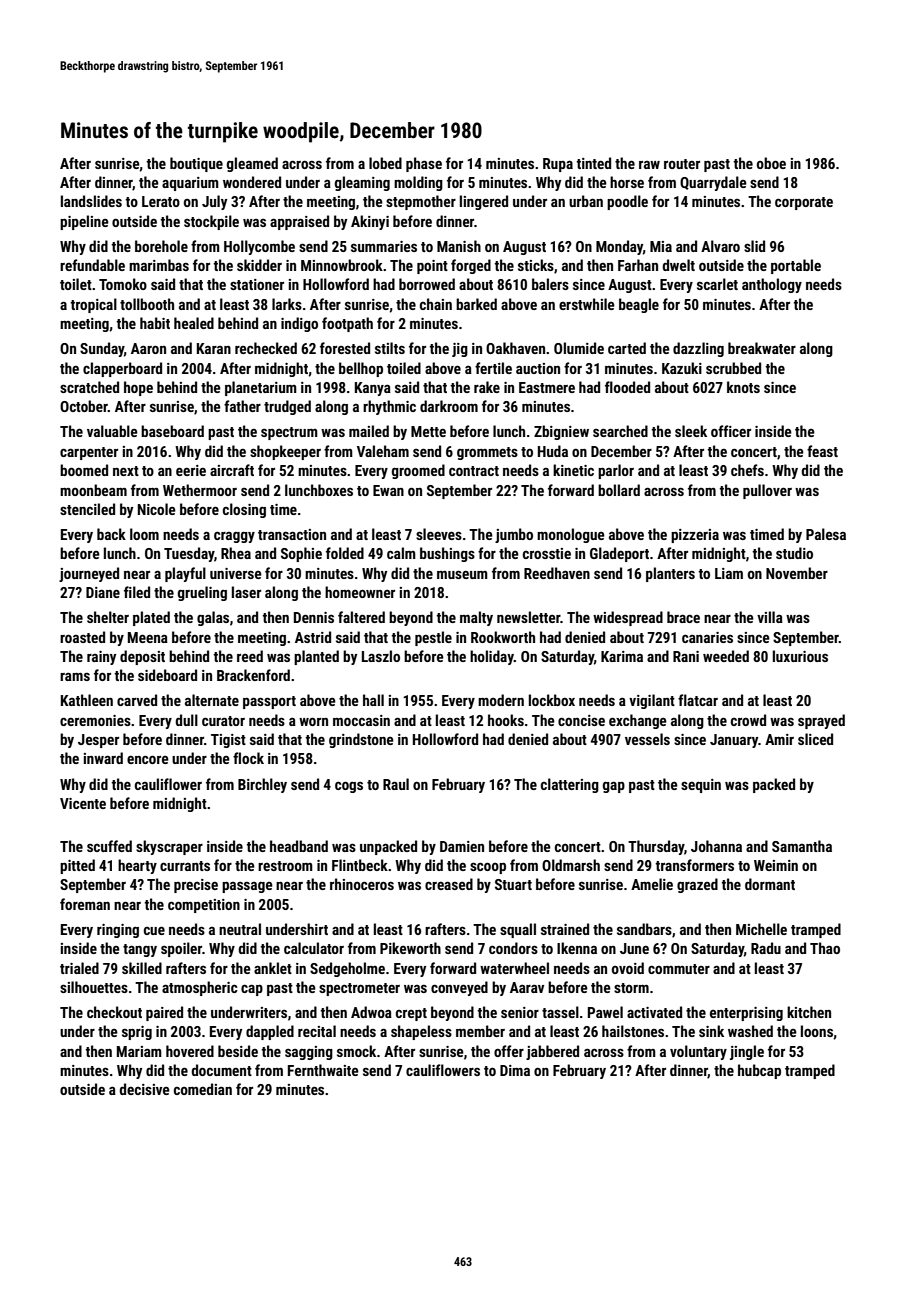 The height and width of the document is (1316, 908). Describe the element at coordinates (759, 1071) in the document. I see `hubcap` at that location.
